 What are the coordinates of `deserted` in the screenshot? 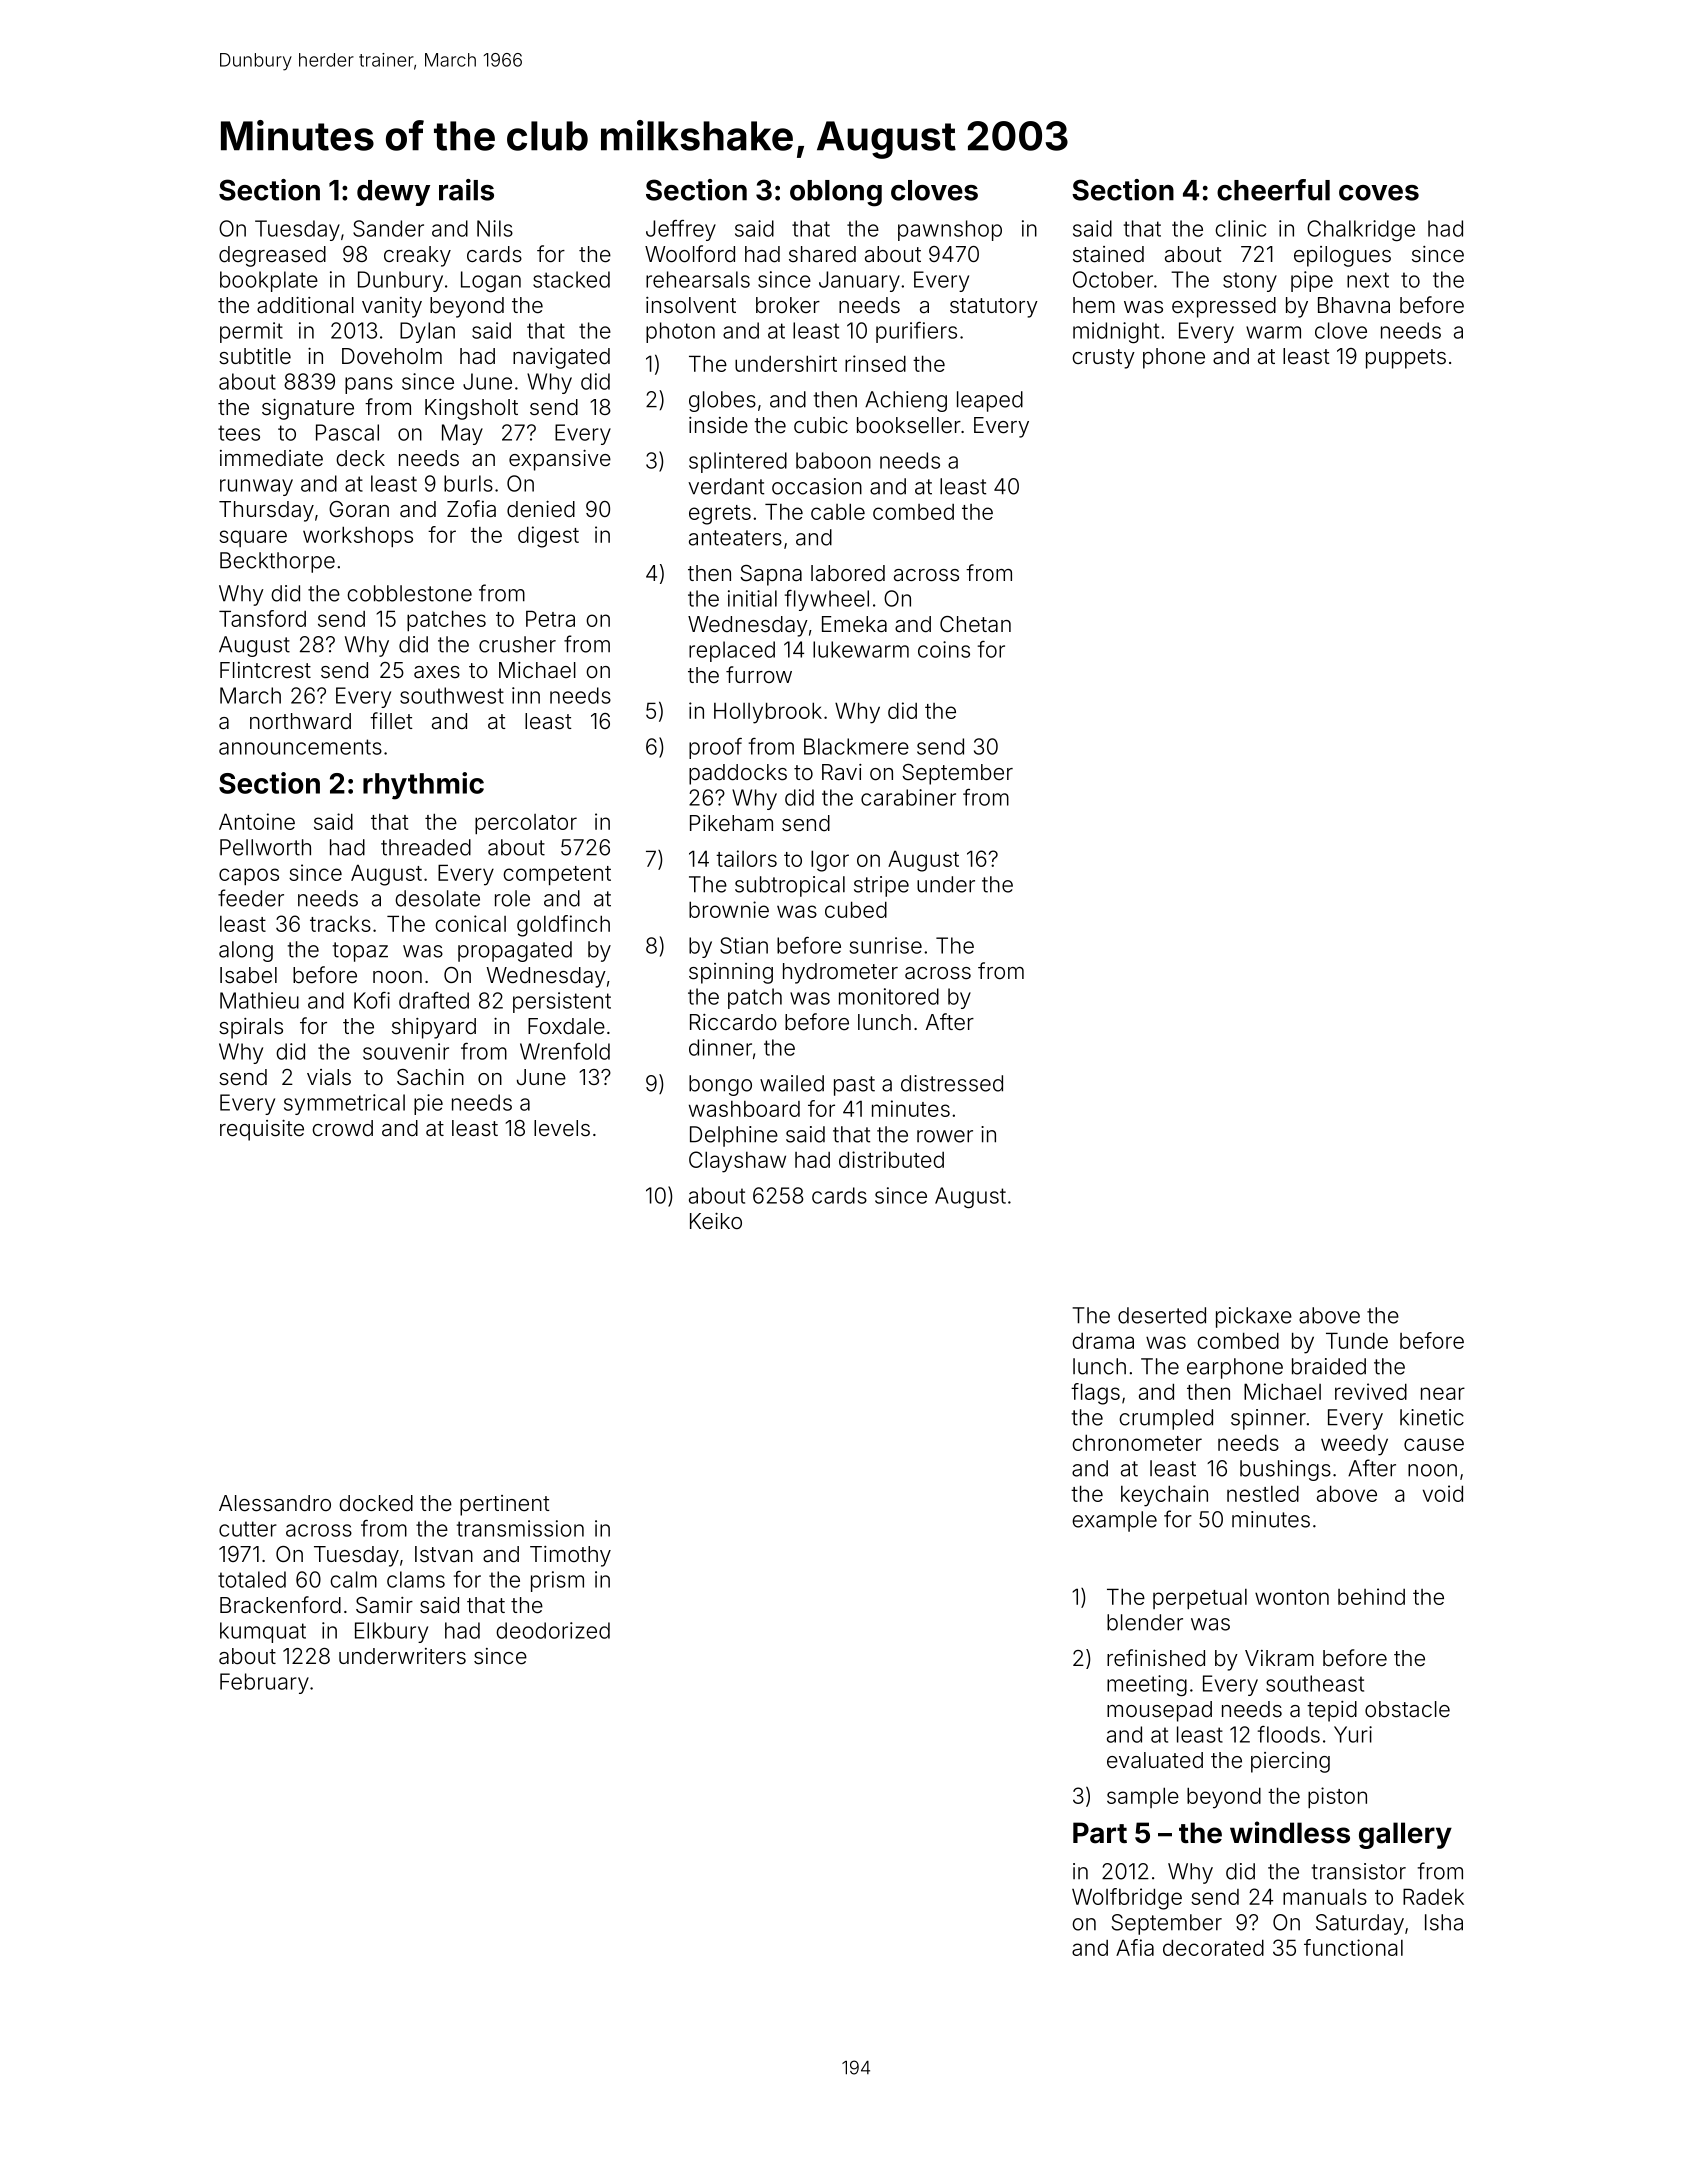 It's located at (1162, 1315).
